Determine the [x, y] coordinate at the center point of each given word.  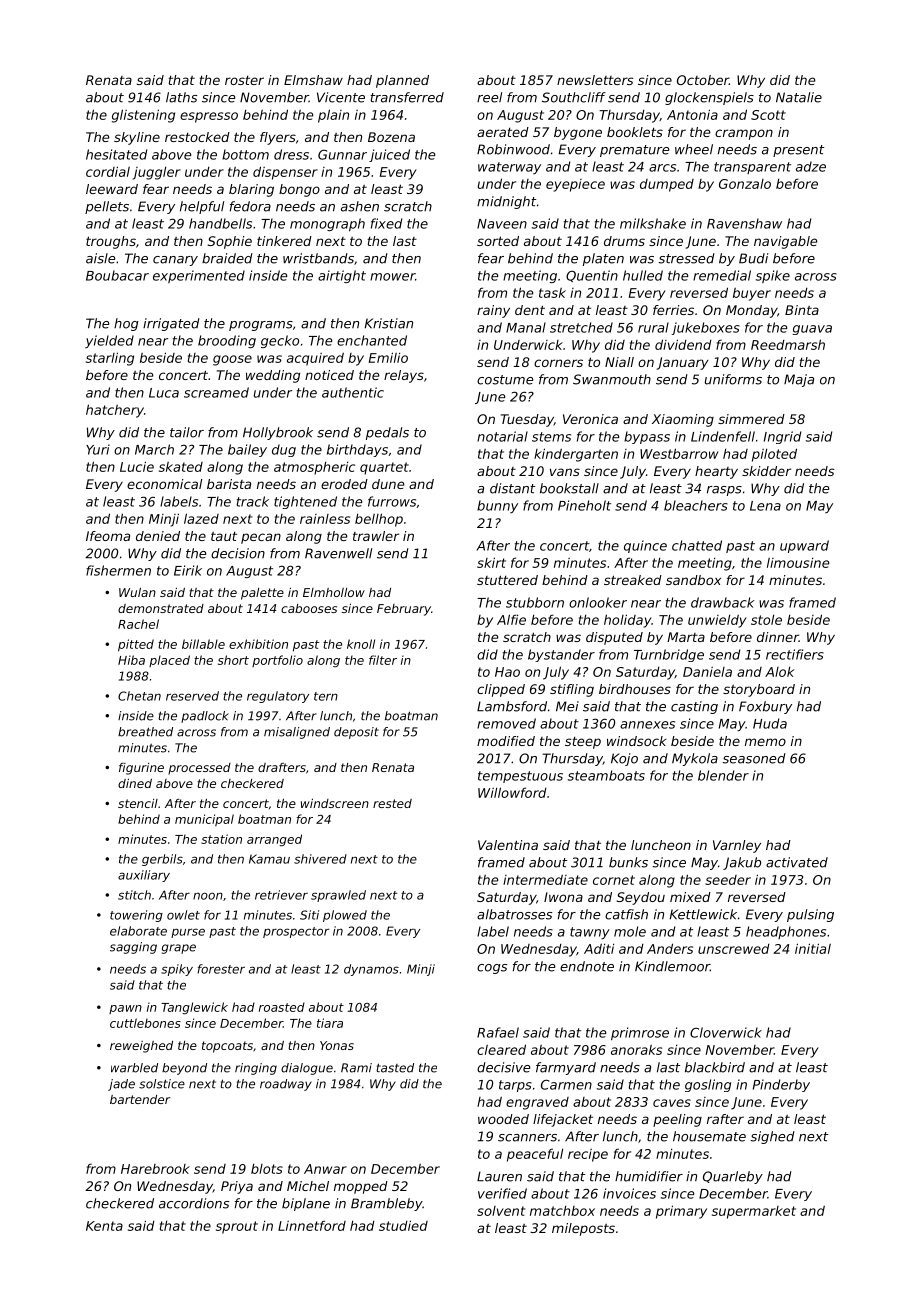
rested [392, 803]
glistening [143, 116]
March [154, 449]
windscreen [335, 803]
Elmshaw [313, 80]
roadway [286, 1085]
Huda [770, 723]
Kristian [389, 323]
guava [812, 330]
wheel [694, 149]
